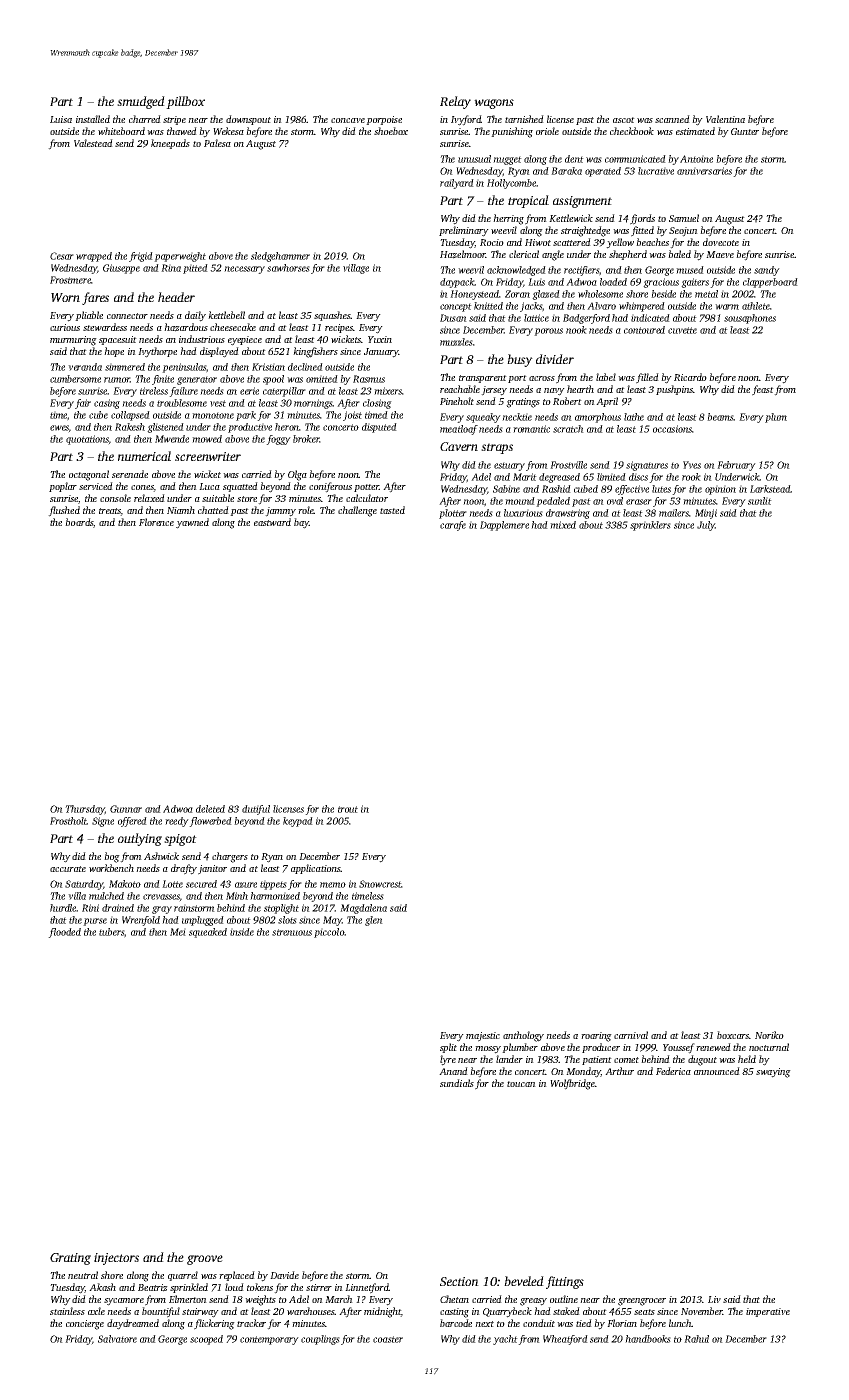 The width and height of the document is (849, 1400). Describe the element at coordinates (380, 339) in the document. I see `Yuxin` at that location.
